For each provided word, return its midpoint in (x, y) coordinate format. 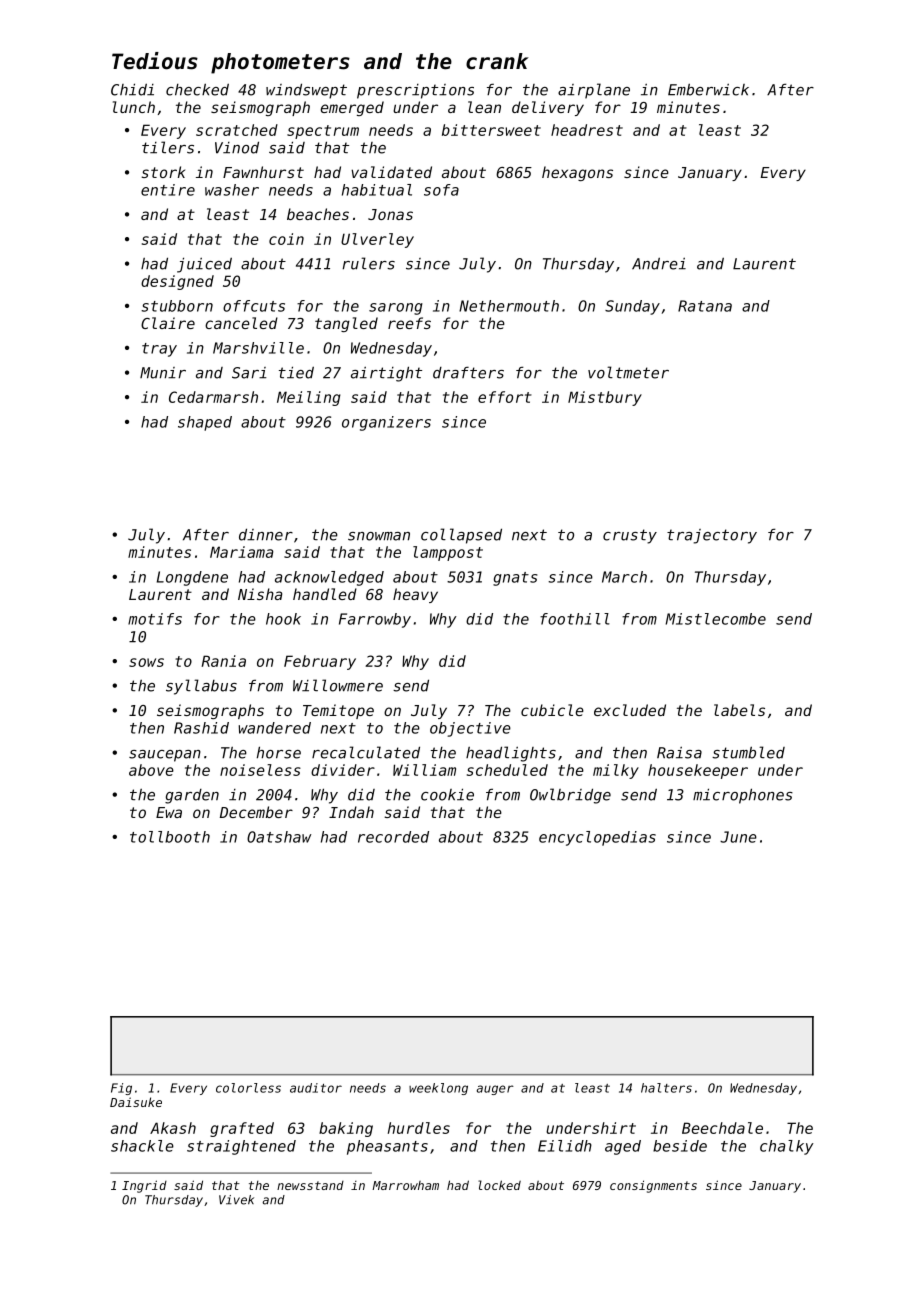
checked (197, 89)
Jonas (390, 214)
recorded (393, 837)
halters (666, 1088)
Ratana (705, 306)
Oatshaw (279, 837)
